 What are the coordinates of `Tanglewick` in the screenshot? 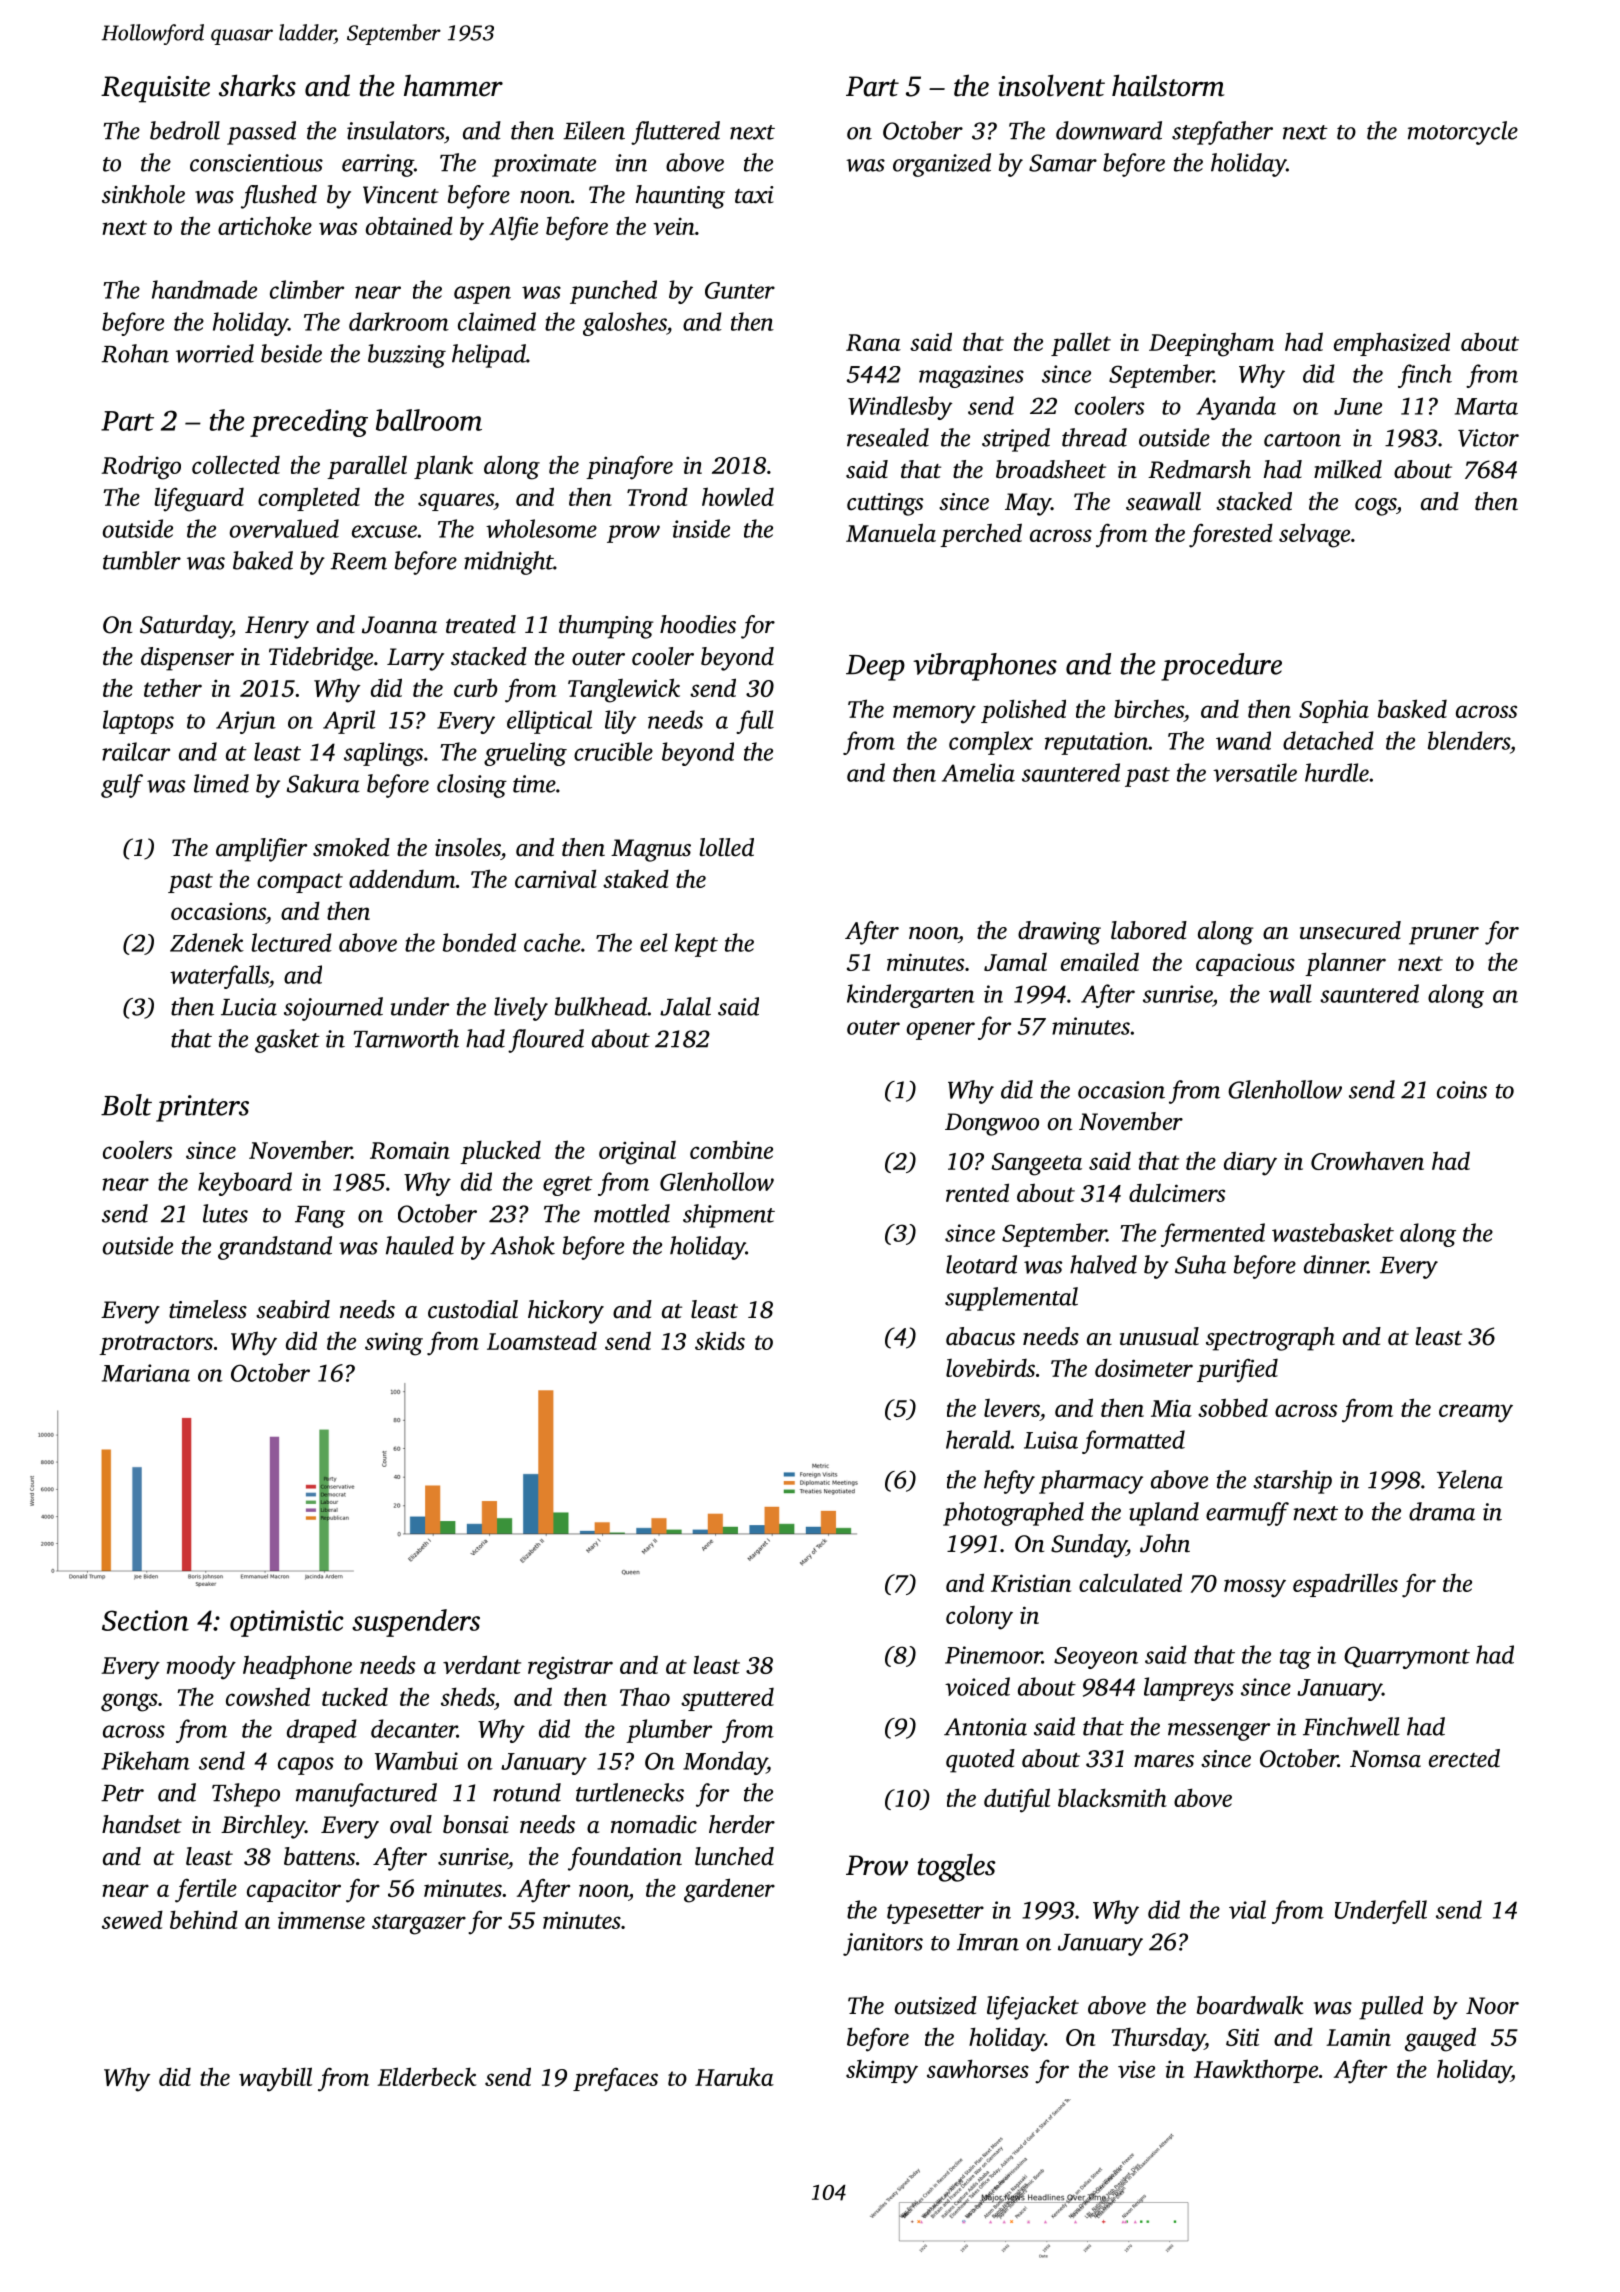 It's located at (624, 690).
